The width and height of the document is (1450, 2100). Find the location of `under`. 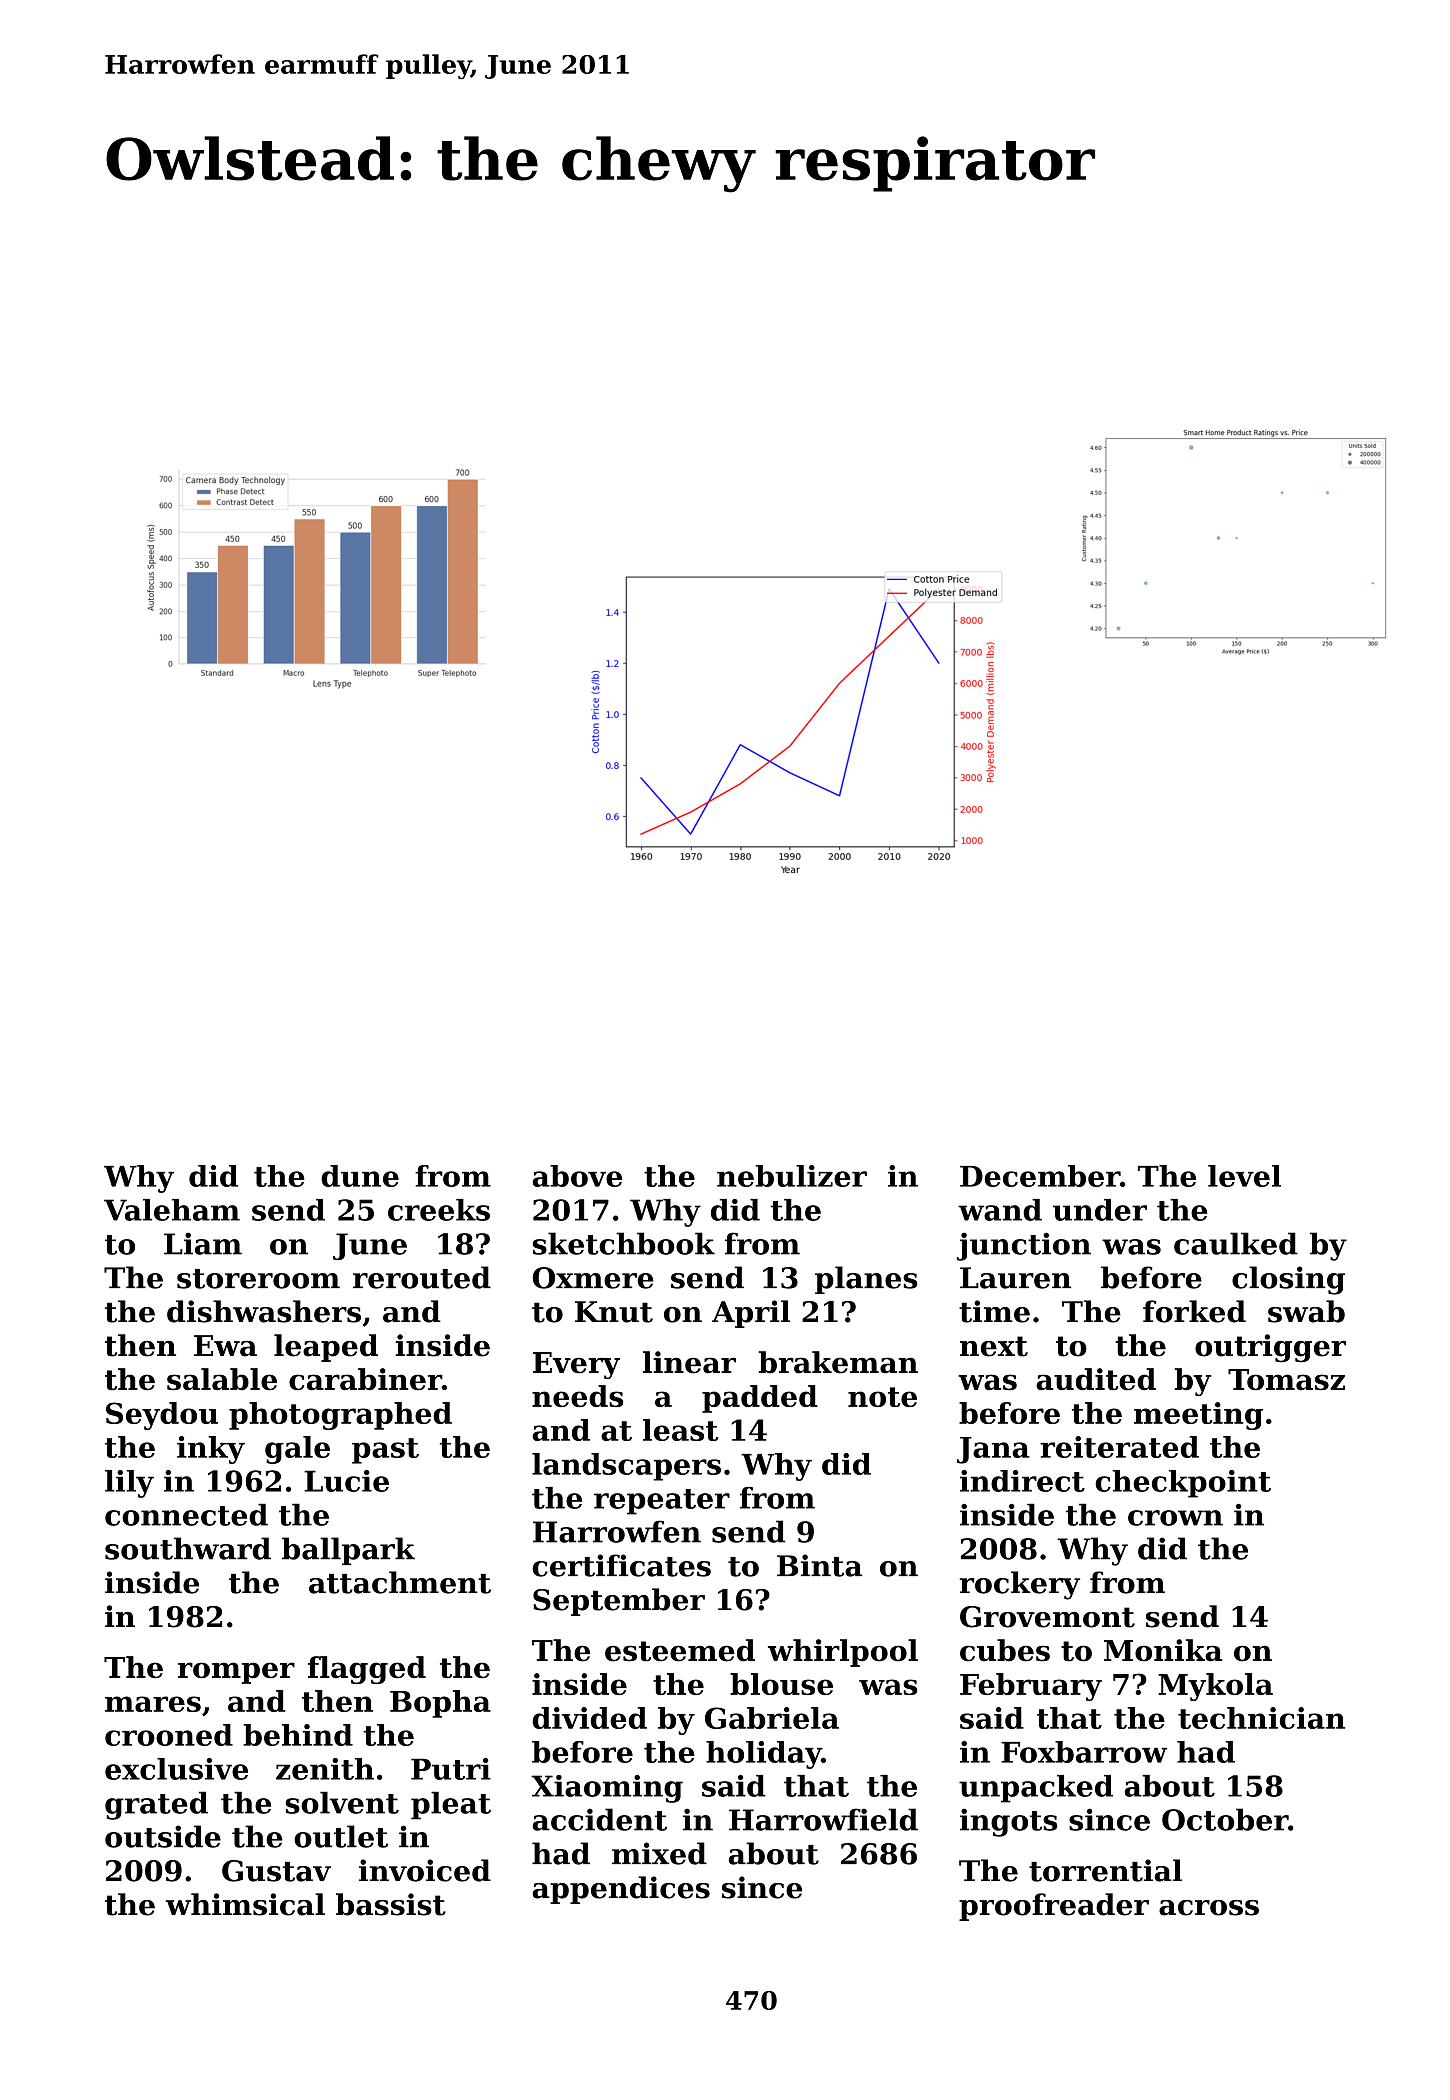

under is located at coordinates (1100, 1210).
